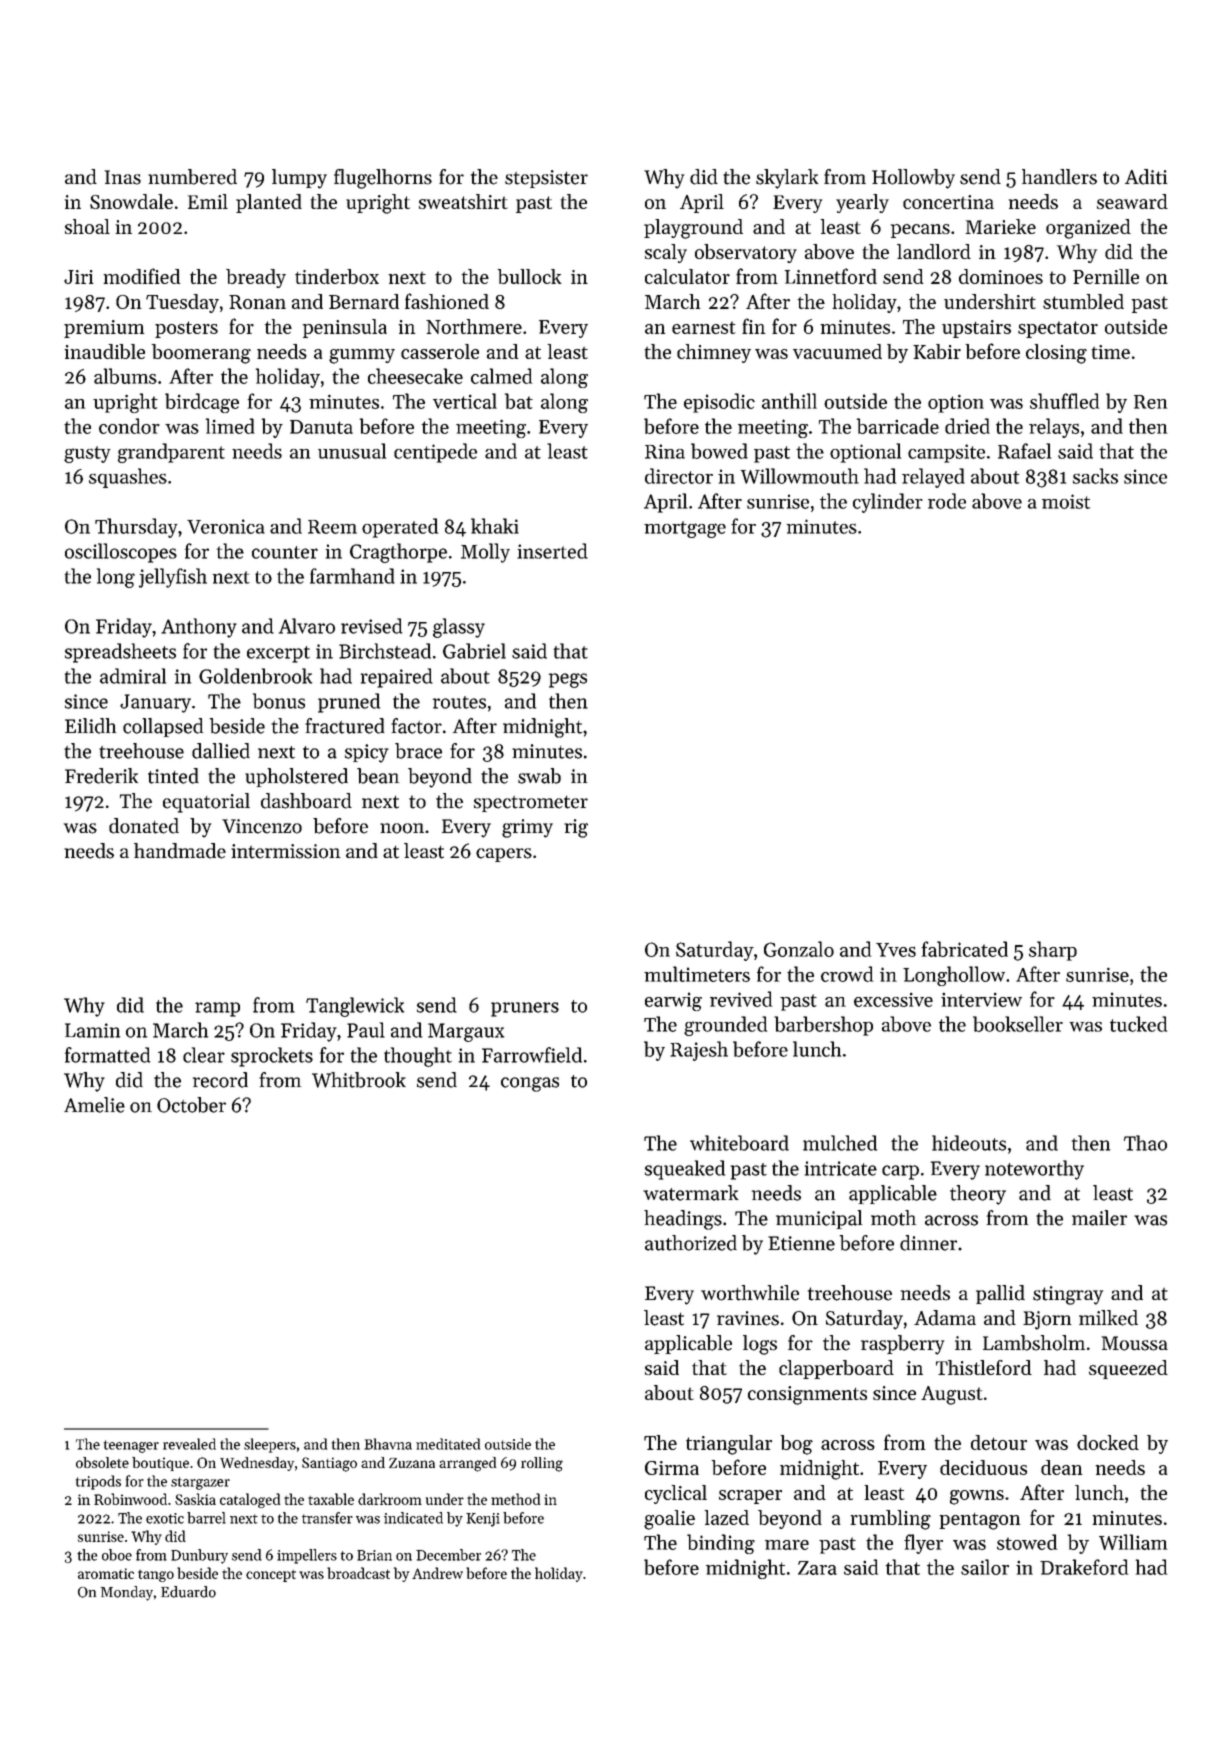 The height and width of the screenshot is (1742, 1232). I want to click on revised, so click(371, 626).
